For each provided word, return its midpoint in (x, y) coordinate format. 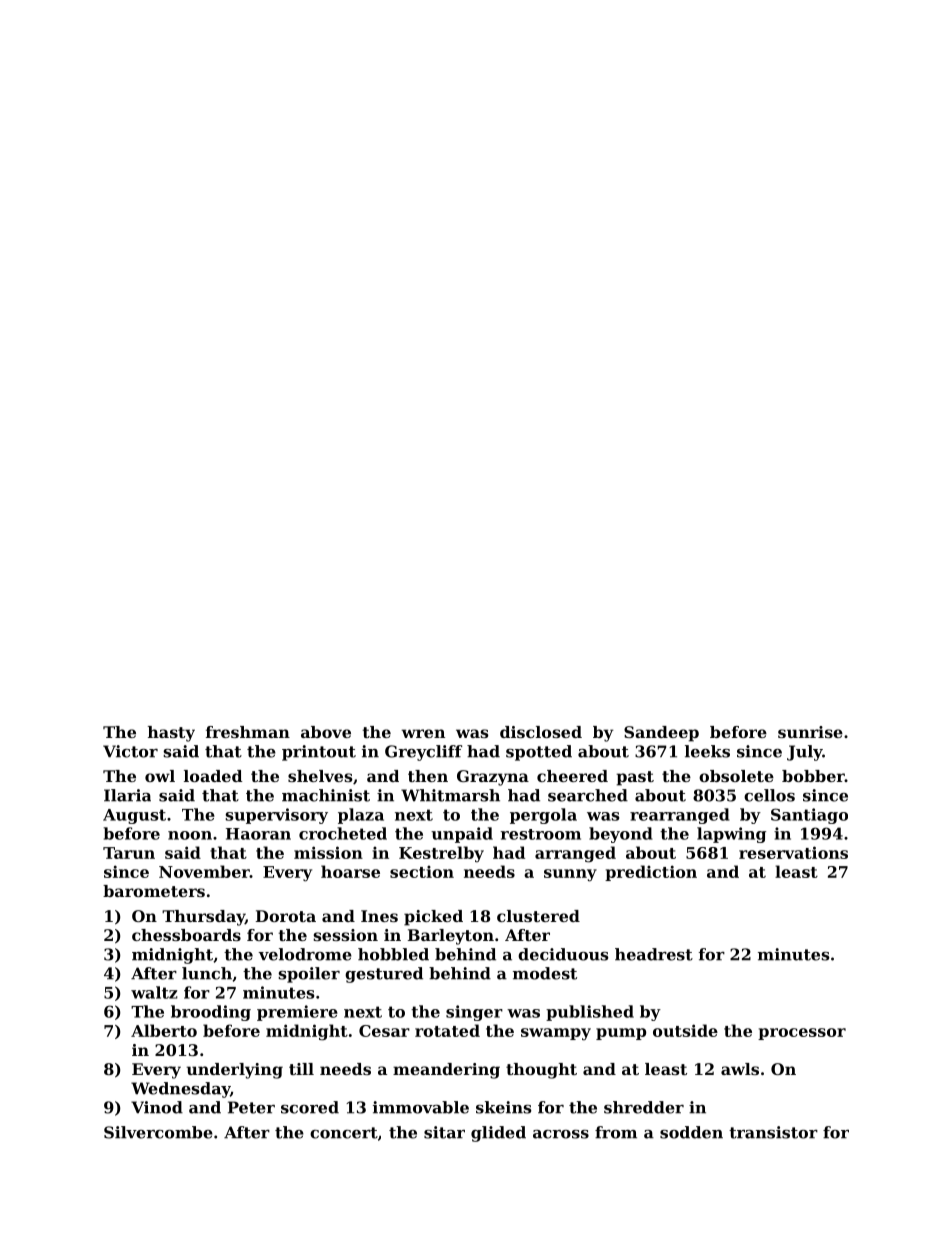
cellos (769, 795)
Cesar (384, 1031)
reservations (793, 852)
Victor (130, 751)
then (428, 776)
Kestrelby (441, 854)
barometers (154, 891)
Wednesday (180, 1090)
